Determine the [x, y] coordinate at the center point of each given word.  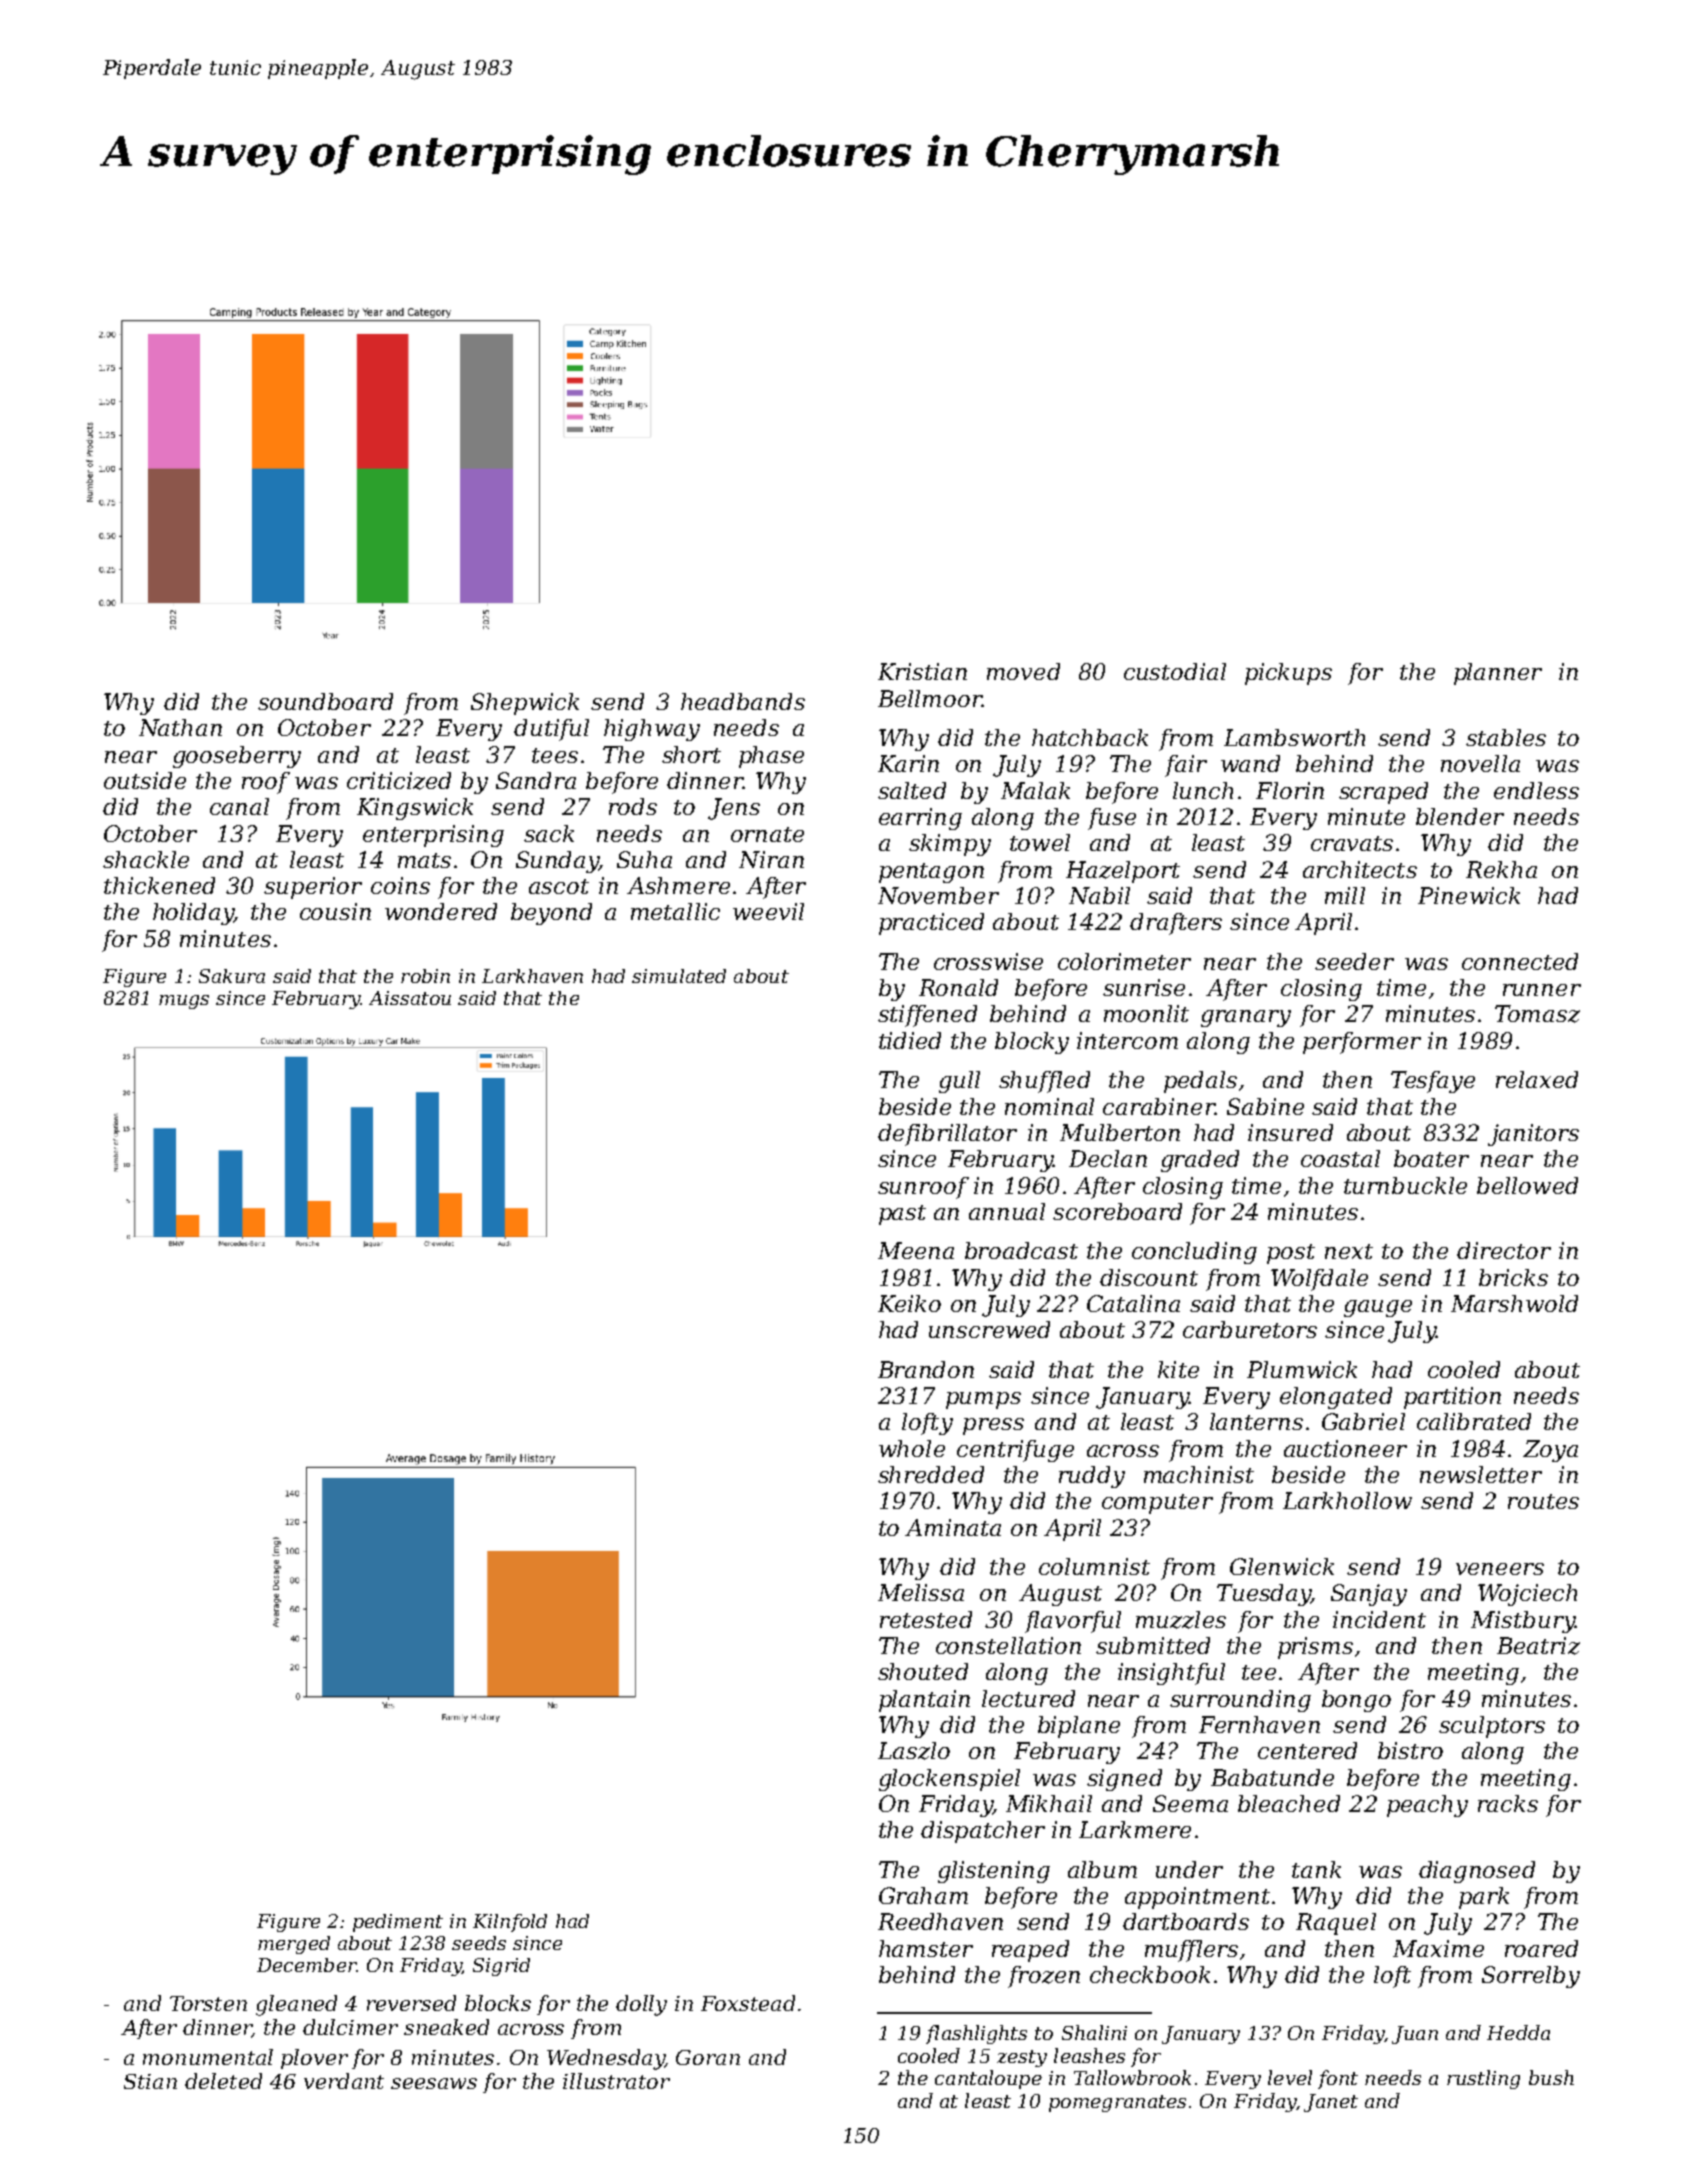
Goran [708, 2057]
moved [1023, 671]
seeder [1354, 961]
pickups [1288, 674]
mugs [184, 1002]
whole [912, 1448]
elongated [1336, 1398]
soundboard [325, 701]
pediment [398, 1923]
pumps [983, 1400]
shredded [931, 1474]
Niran [771, 859]
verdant [344, 2081]
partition [1452, 1398]
